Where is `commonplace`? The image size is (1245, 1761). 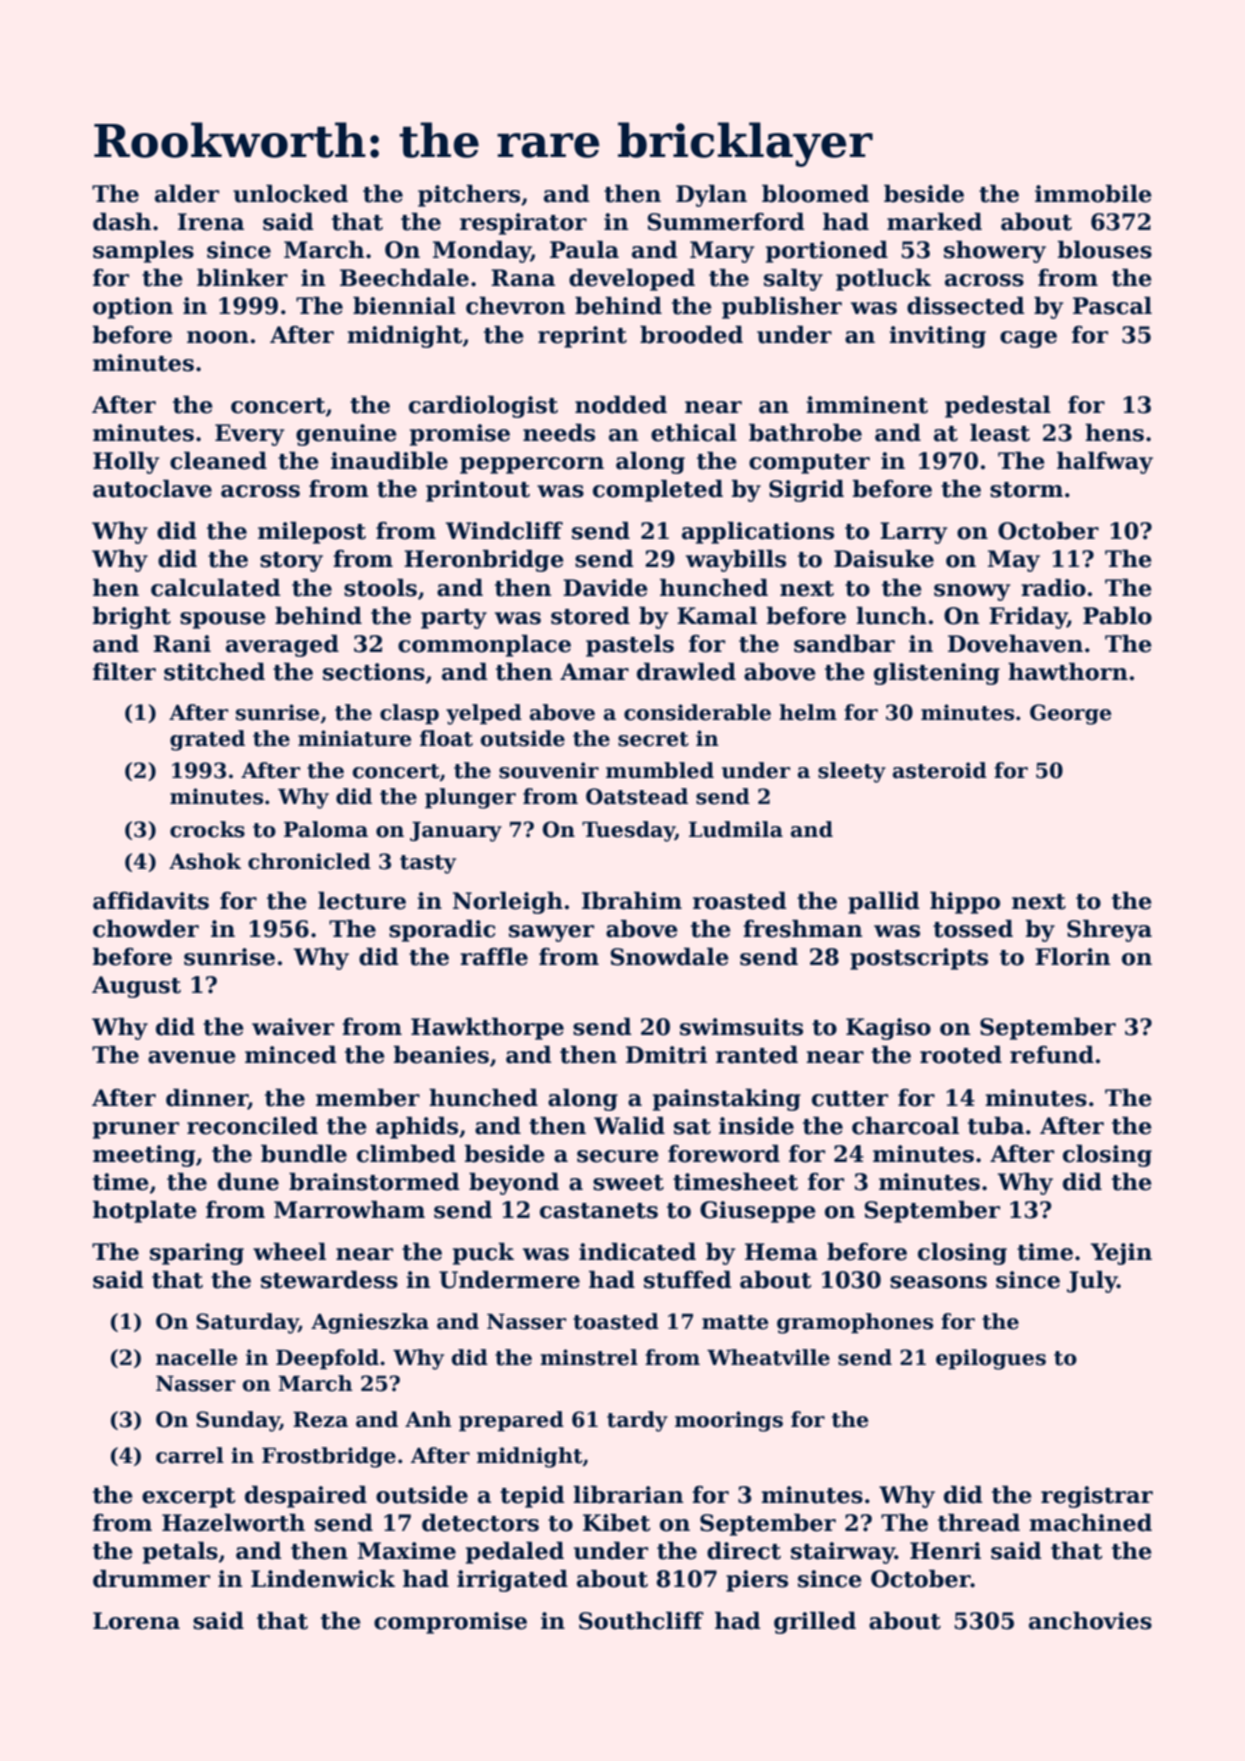
commonplace is located at coordinates (484, 645).
